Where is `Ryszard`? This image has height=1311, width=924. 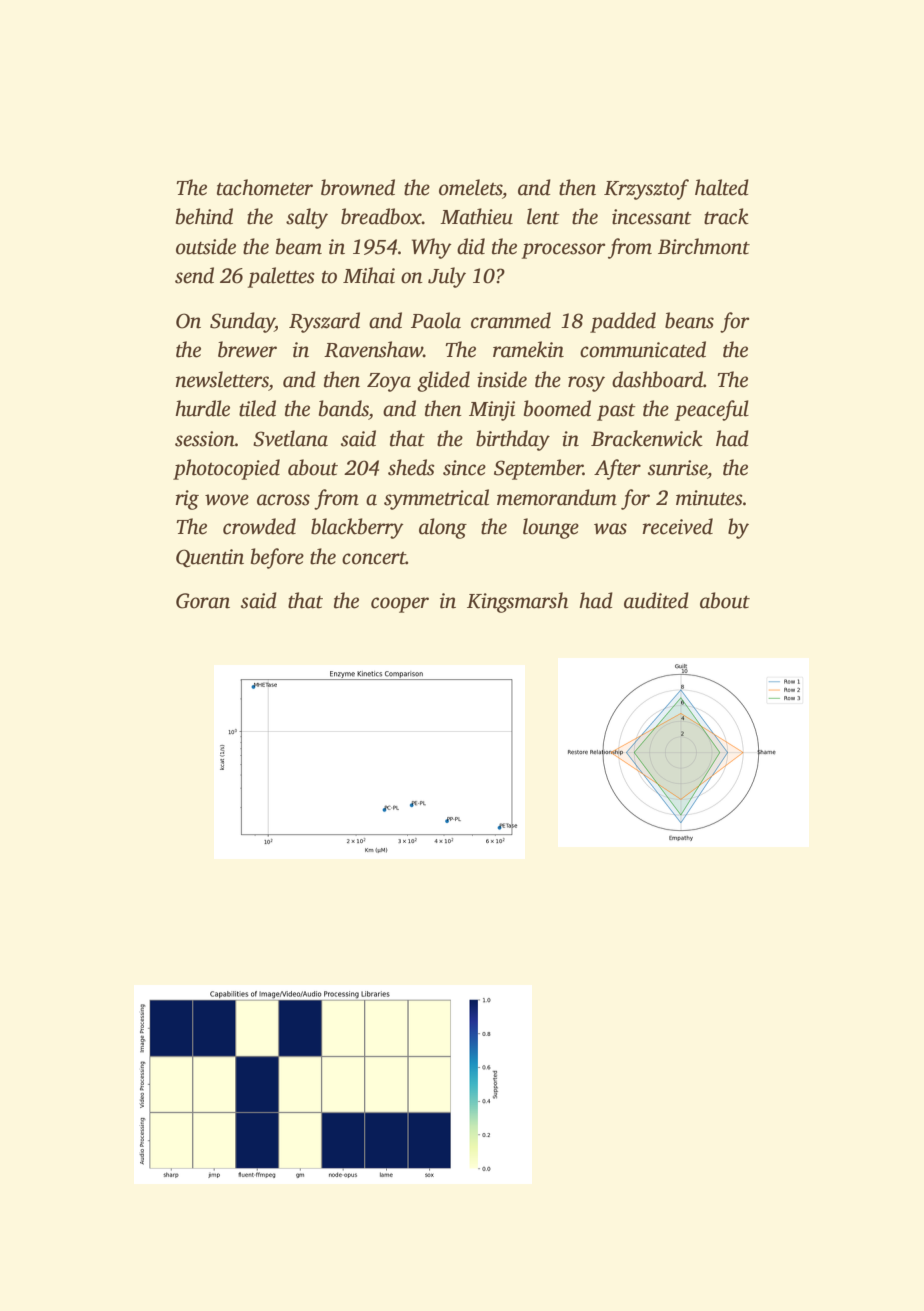
Ryszard is located at coordinates (324, 322).
